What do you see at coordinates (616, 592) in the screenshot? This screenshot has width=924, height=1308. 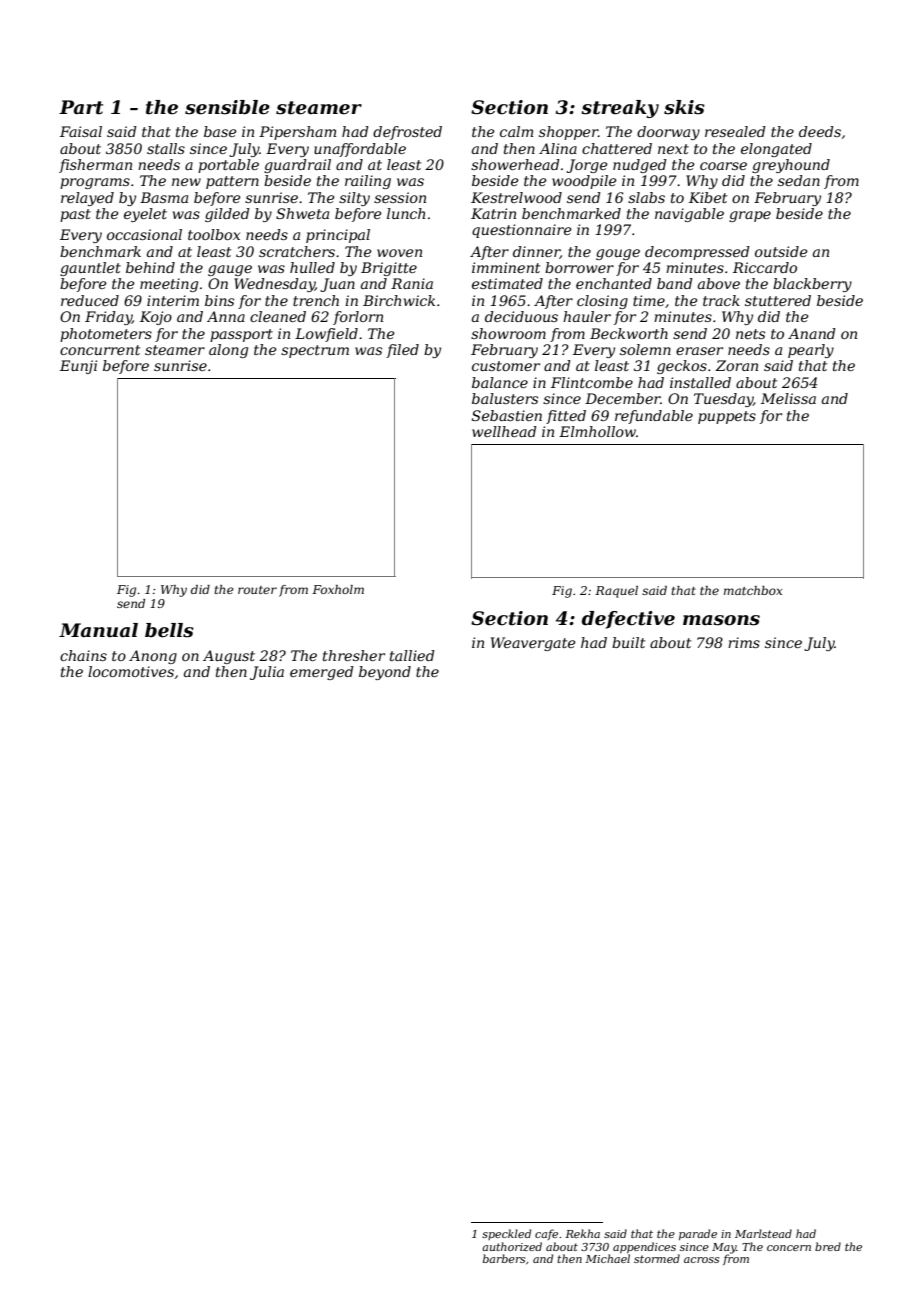 I see `Raquel` at bounding box center [616, 592].
